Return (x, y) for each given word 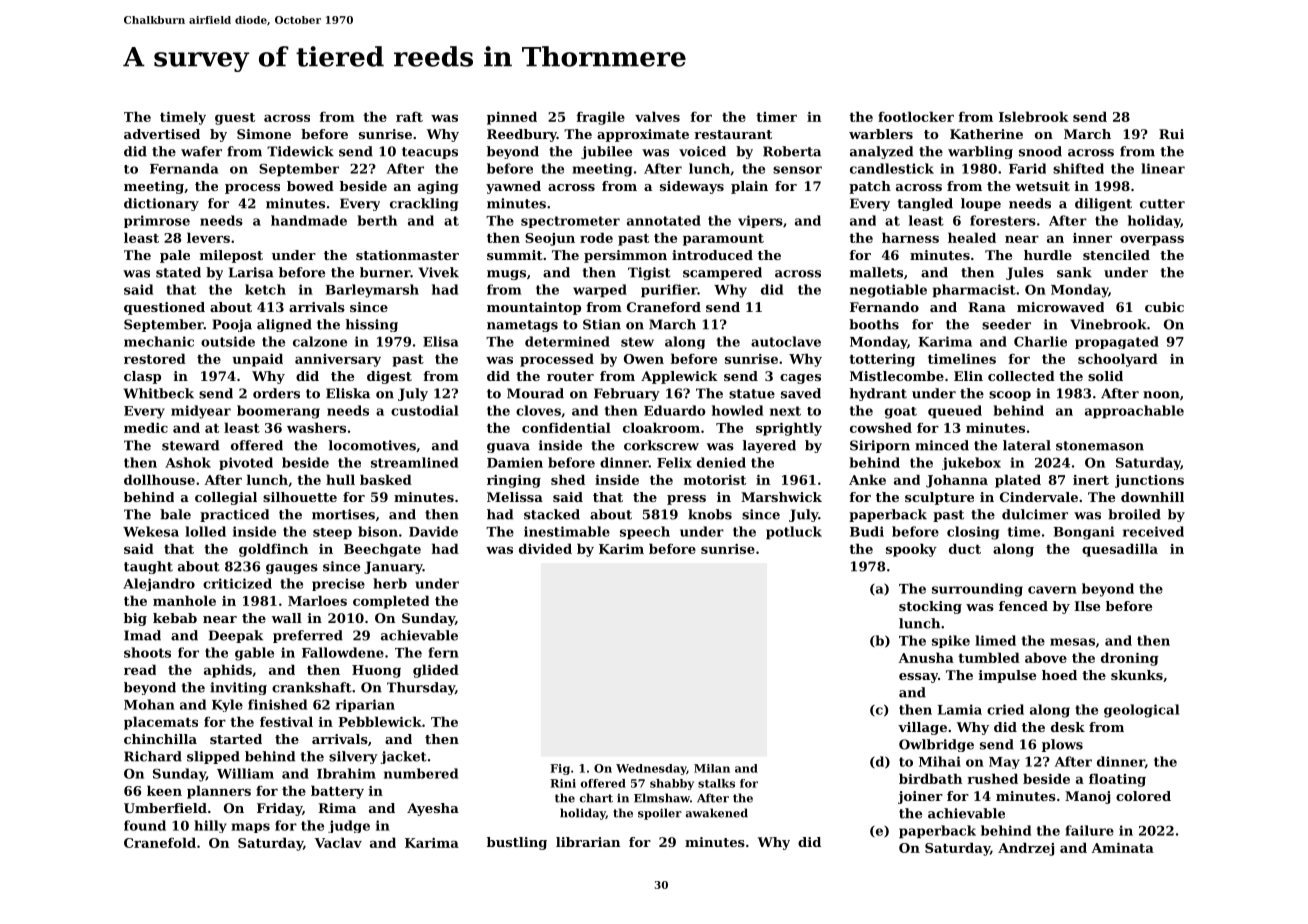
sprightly (789, 429)
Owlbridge (936, 745)
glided (436, 671)
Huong (376, 671)
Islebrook (1034, 116)
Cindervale (1039, 497)
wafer (201, 151)
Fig (560, 769)
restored (155, 358)
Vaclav (338, 842)
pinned (512, 118)
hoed (1059, 675)
